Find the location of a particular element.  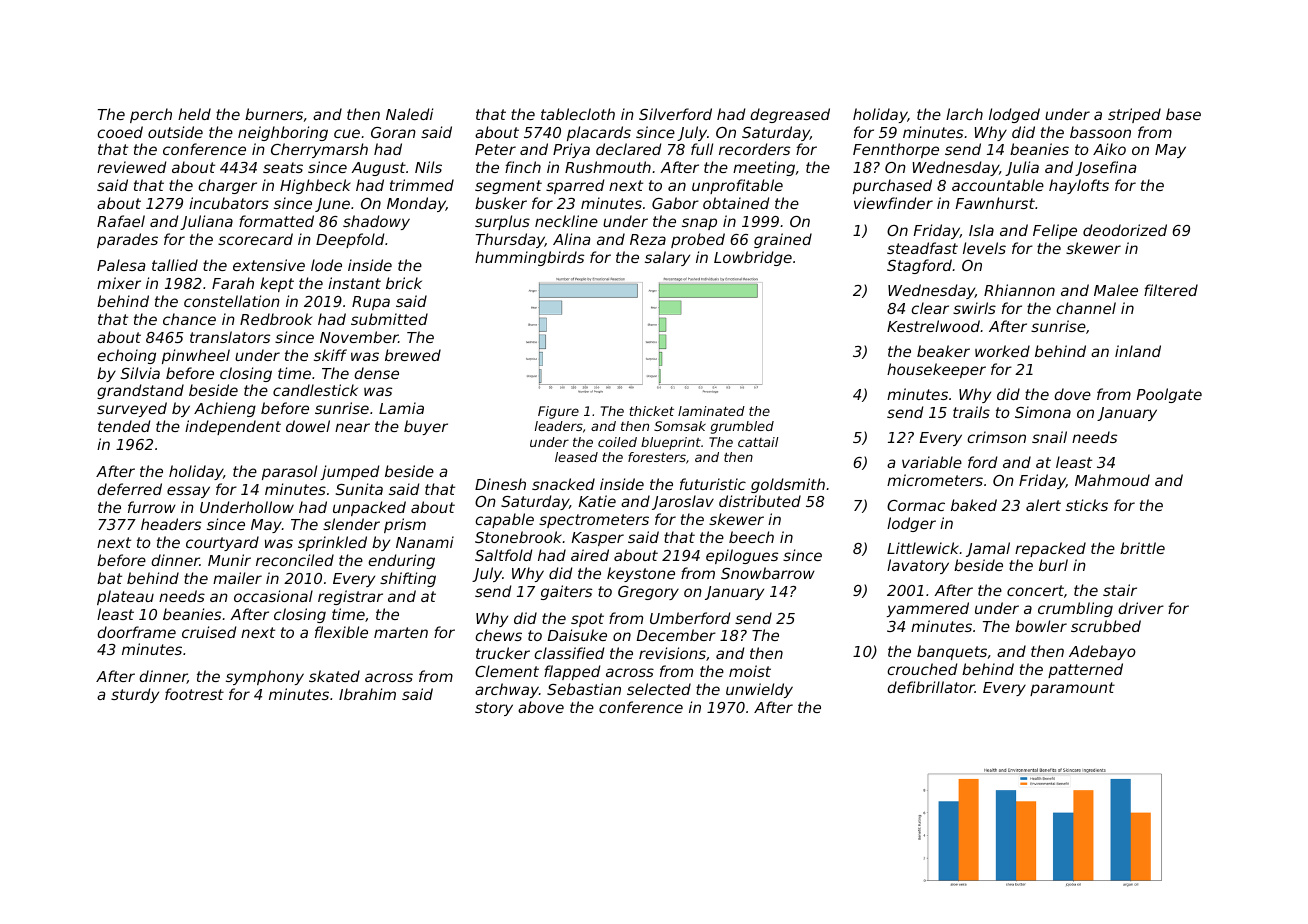

placards is located at coordinates (599, 133).
